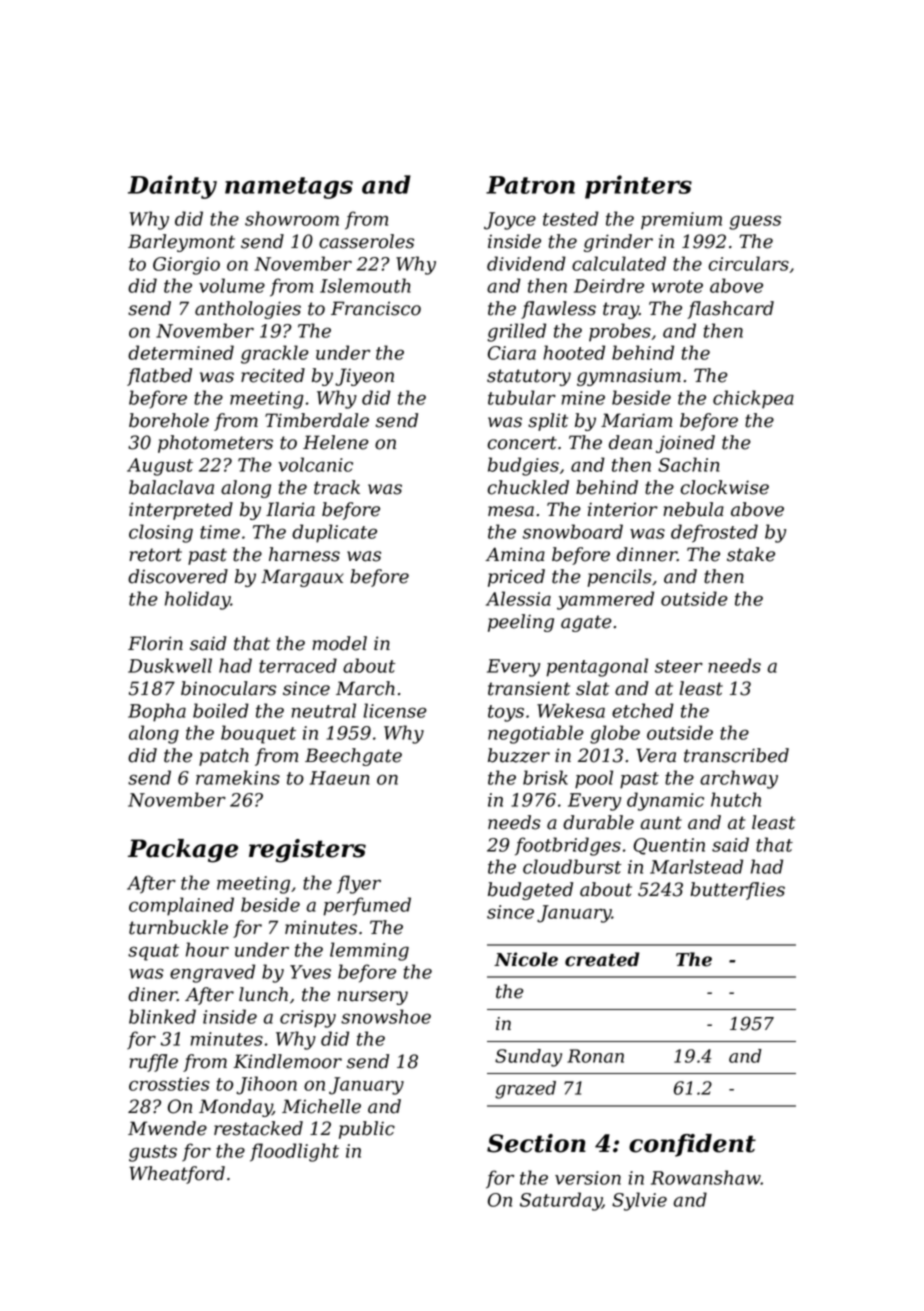 Image resolution: width=924 pixels, height=1311 pixels. What do you see at coordinates (177, 1175) in the screenshot?
I see `Wheatford` at bounding box center [177, 1175].
